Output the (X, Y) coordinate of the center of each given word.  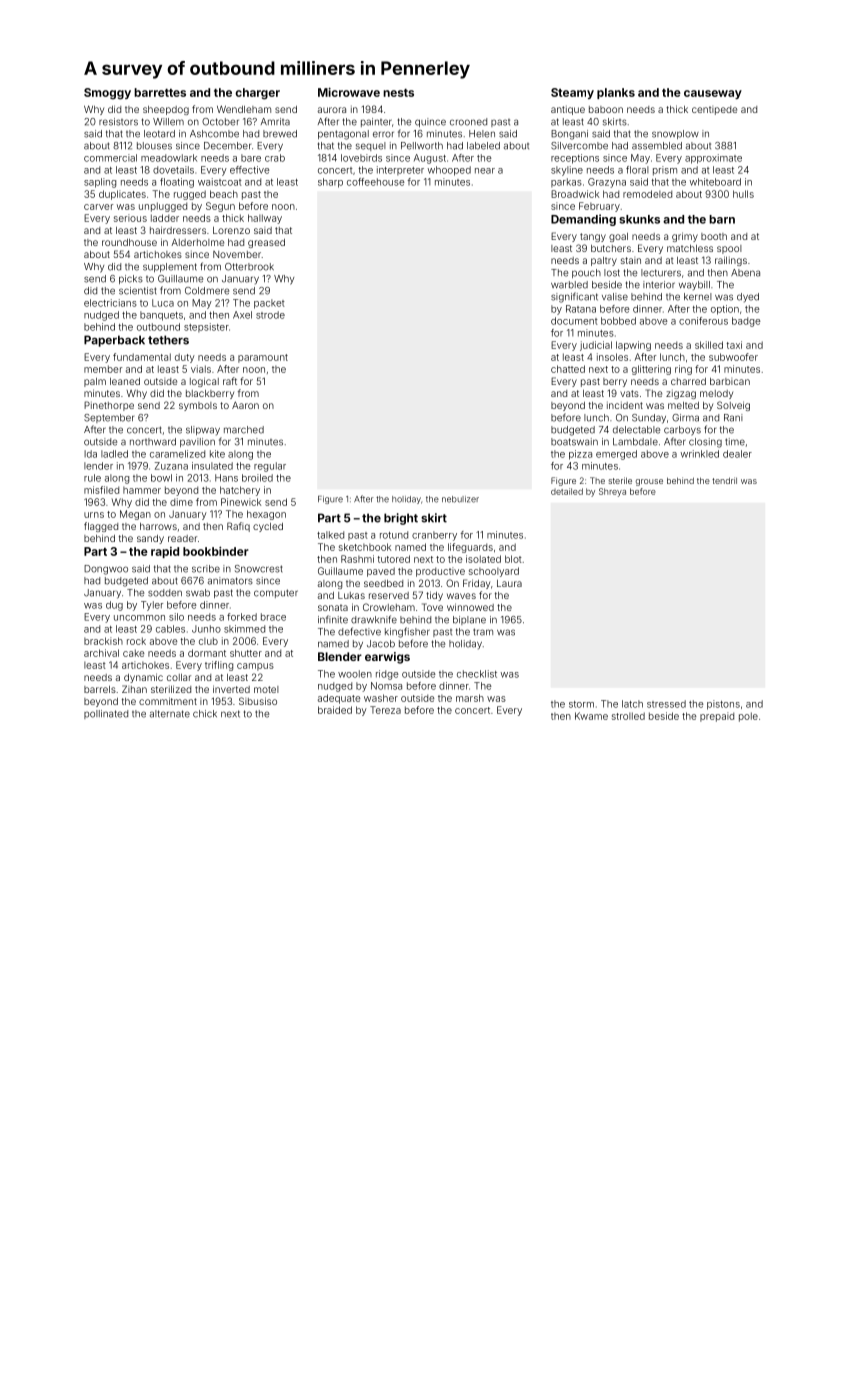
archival (101, 653)
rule (92, 478)
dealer (737, 454)
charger (257, 94)
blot (513, 559)
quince (430, 122)
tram (483, 632)
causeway (713, 94)
